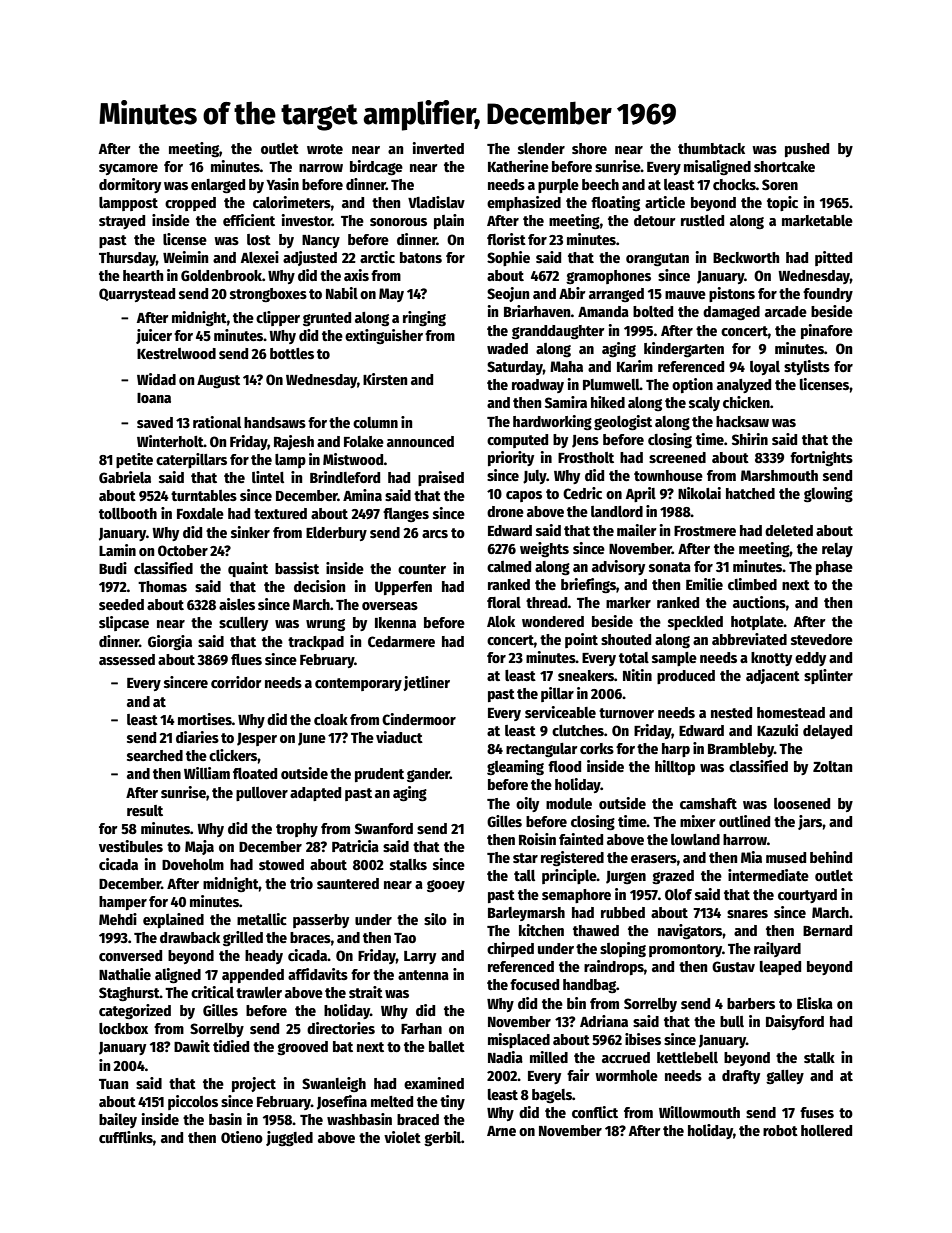  Describe the element at coordinates (376, 168) in the screenshot. I see `birdcage` at that location.
